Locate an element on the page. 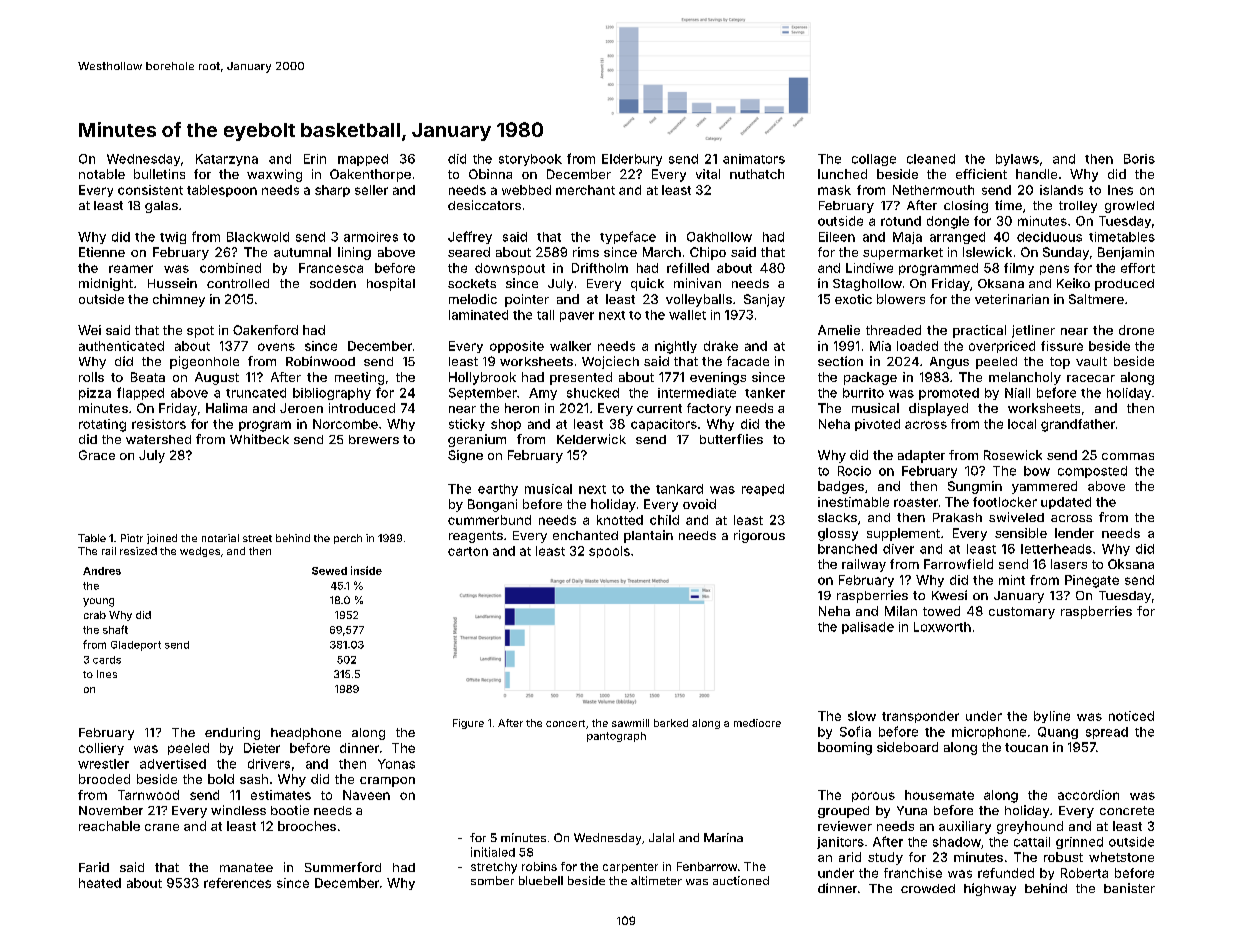 The image size is (1233, 952). butterflies is located at coordinates (731, 439).
